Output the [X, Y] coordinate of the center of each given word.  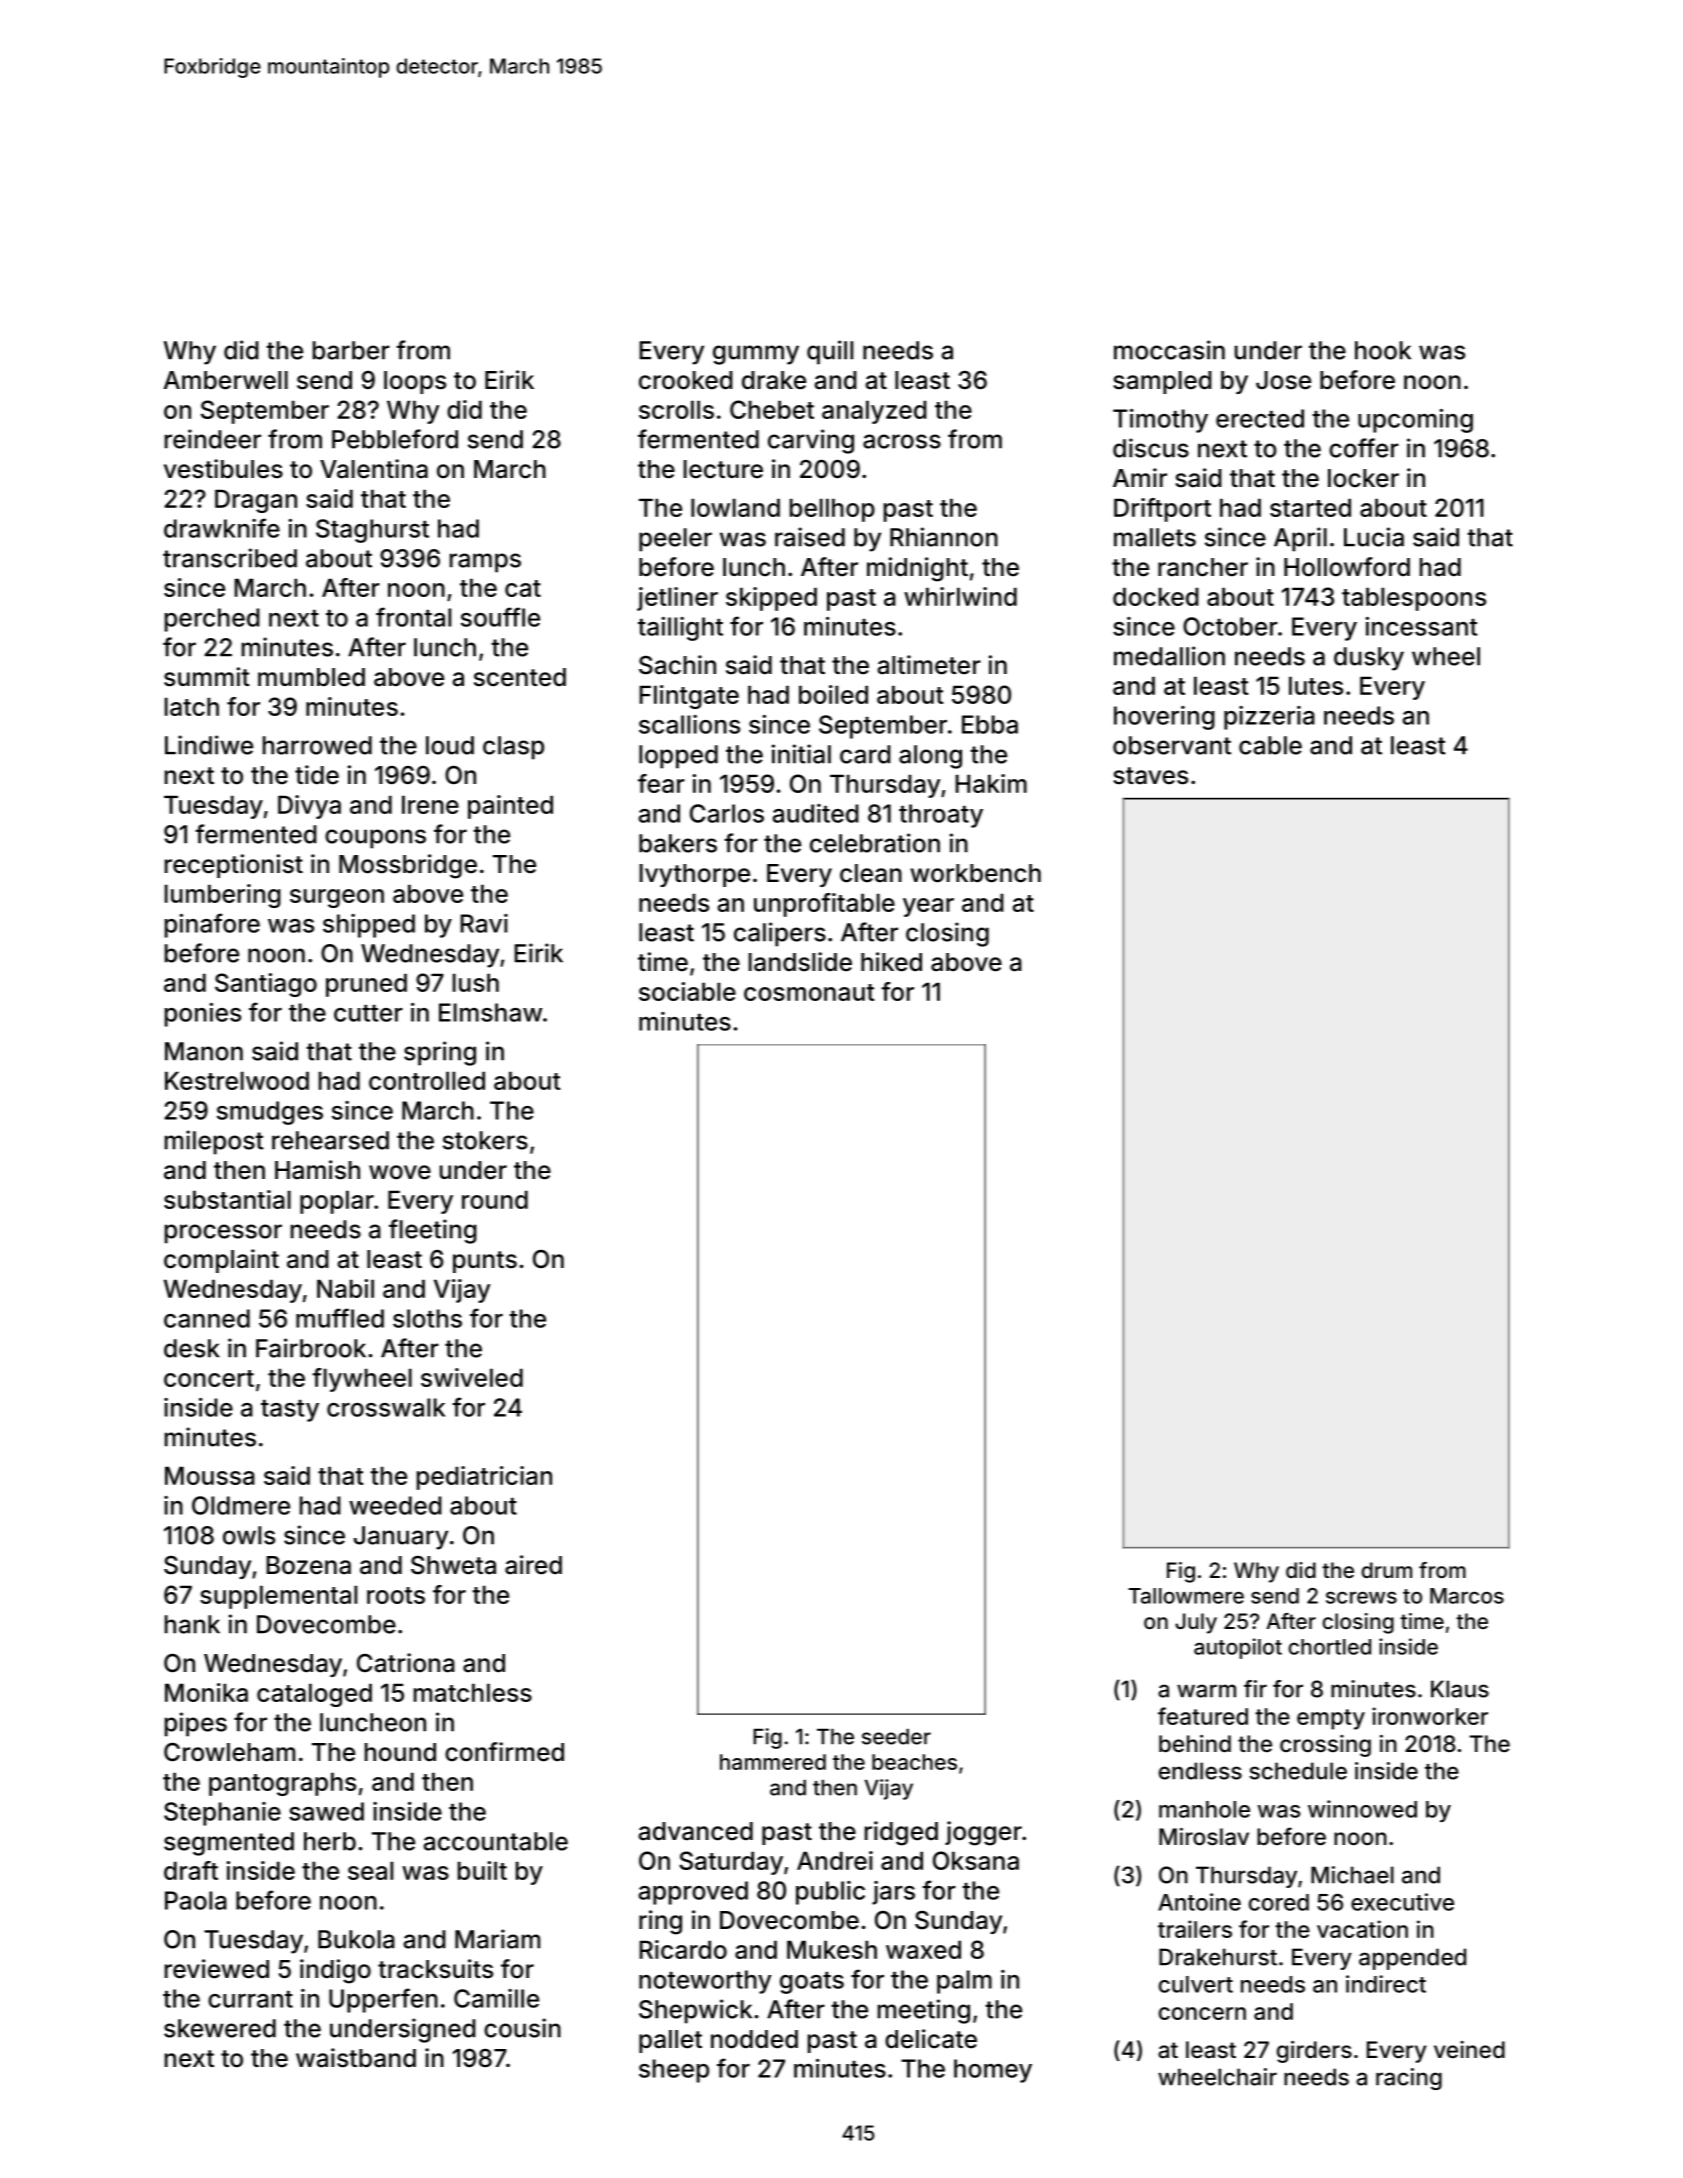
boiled [833, 694]
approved [693, 1893]
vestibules [223, 469]
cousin [522, 2028]
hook [1383, 350]
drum [1387, 1570]
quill [830, 352]
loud [450, 745]
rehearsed [330, 1140]
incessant [1421, 626]
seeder [896, 1737]
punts [485, 1262]
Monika [206, 1692]
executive [1402, 1902]
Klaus [1460, 1689]
